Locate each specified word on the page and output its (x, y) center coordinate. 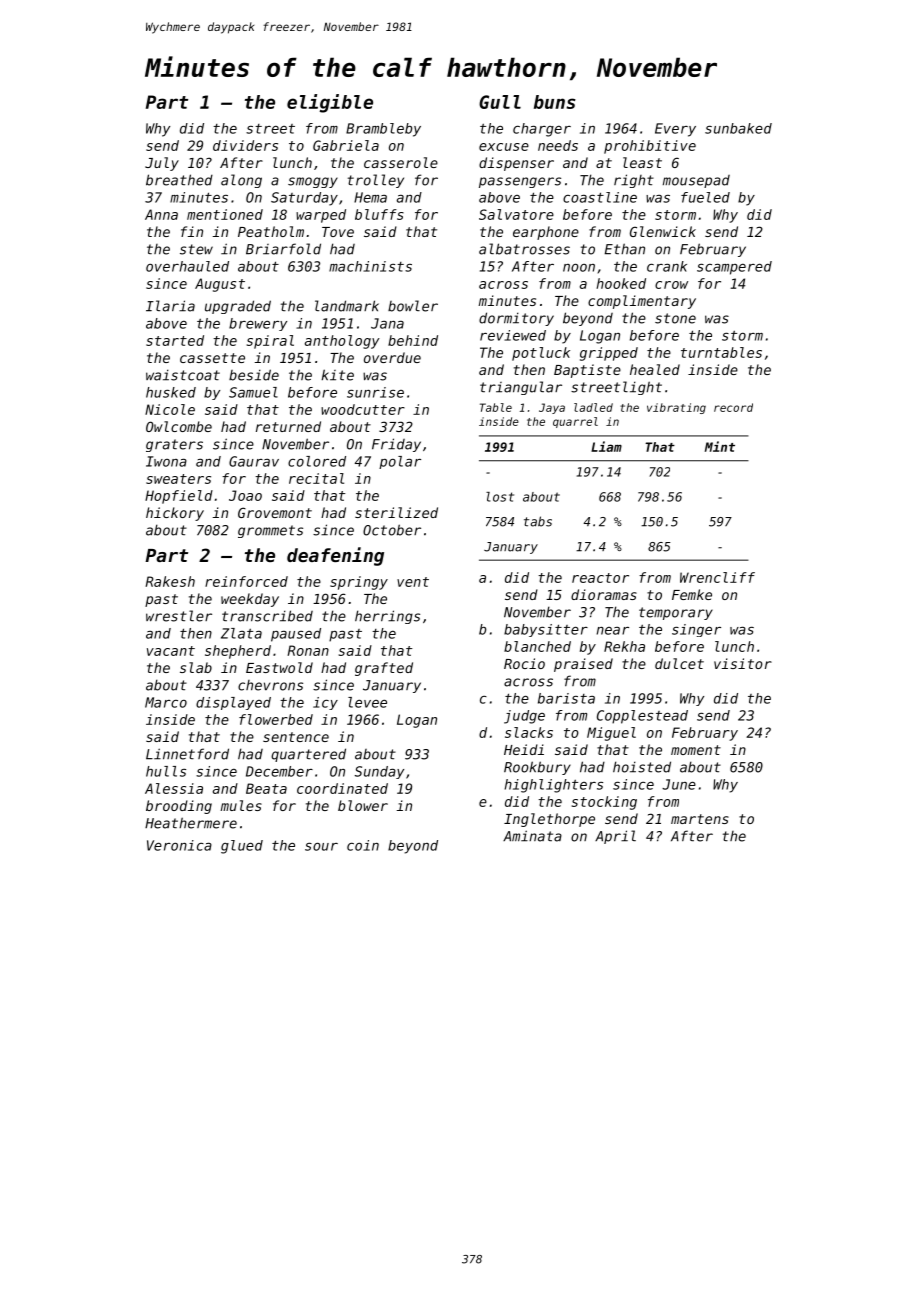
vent (413, 582)
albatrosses (524, 249)
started (175, 340)
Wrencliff (717, 577)
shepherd (238, 652)
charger (542, 130)
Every (675, 130)
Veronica (179, 845)
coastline (600, 197)
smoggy (313, 182)
